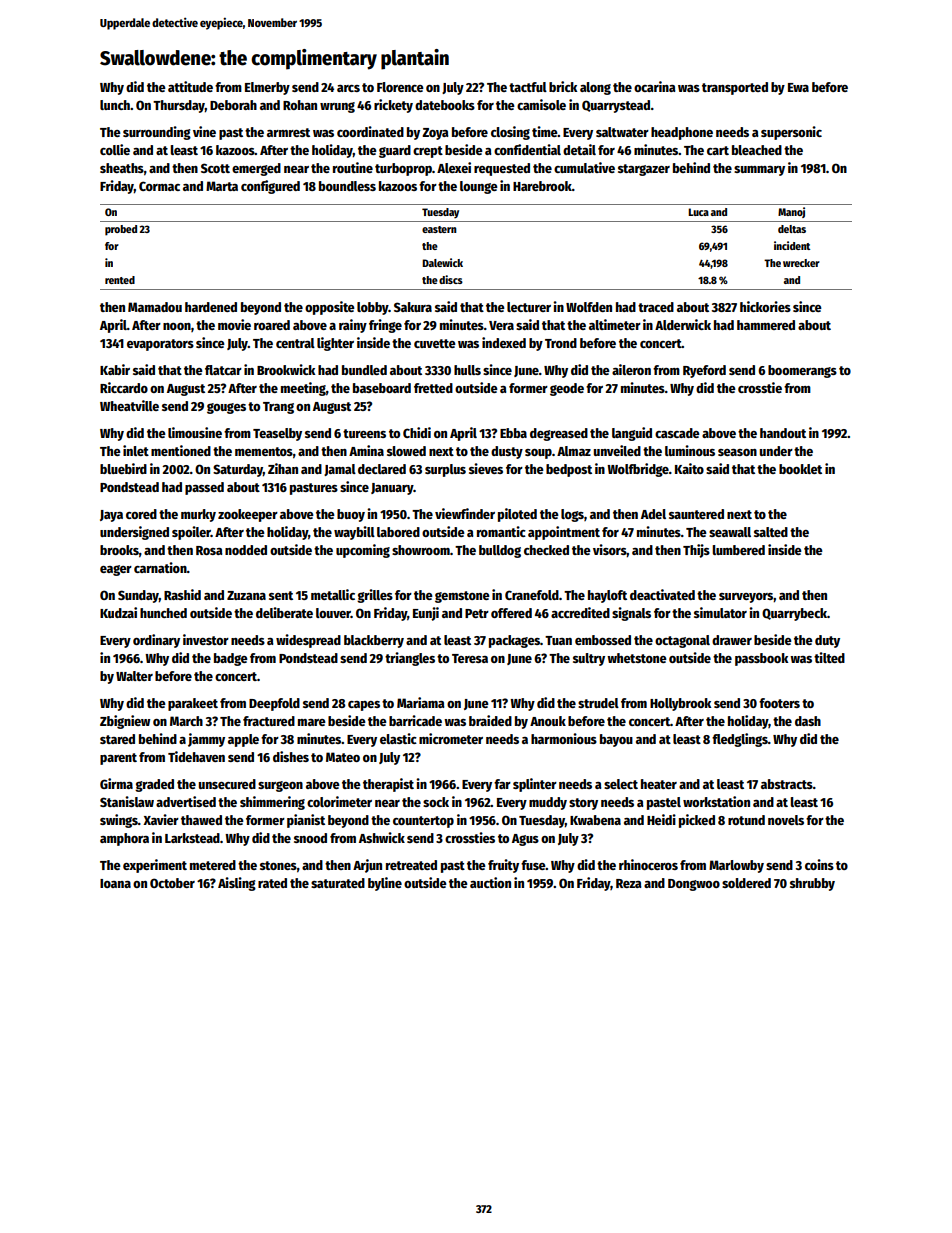  What do you see at coordinates (718, 150) in the page?
I see `cart` at bounding box center [718, 150].
